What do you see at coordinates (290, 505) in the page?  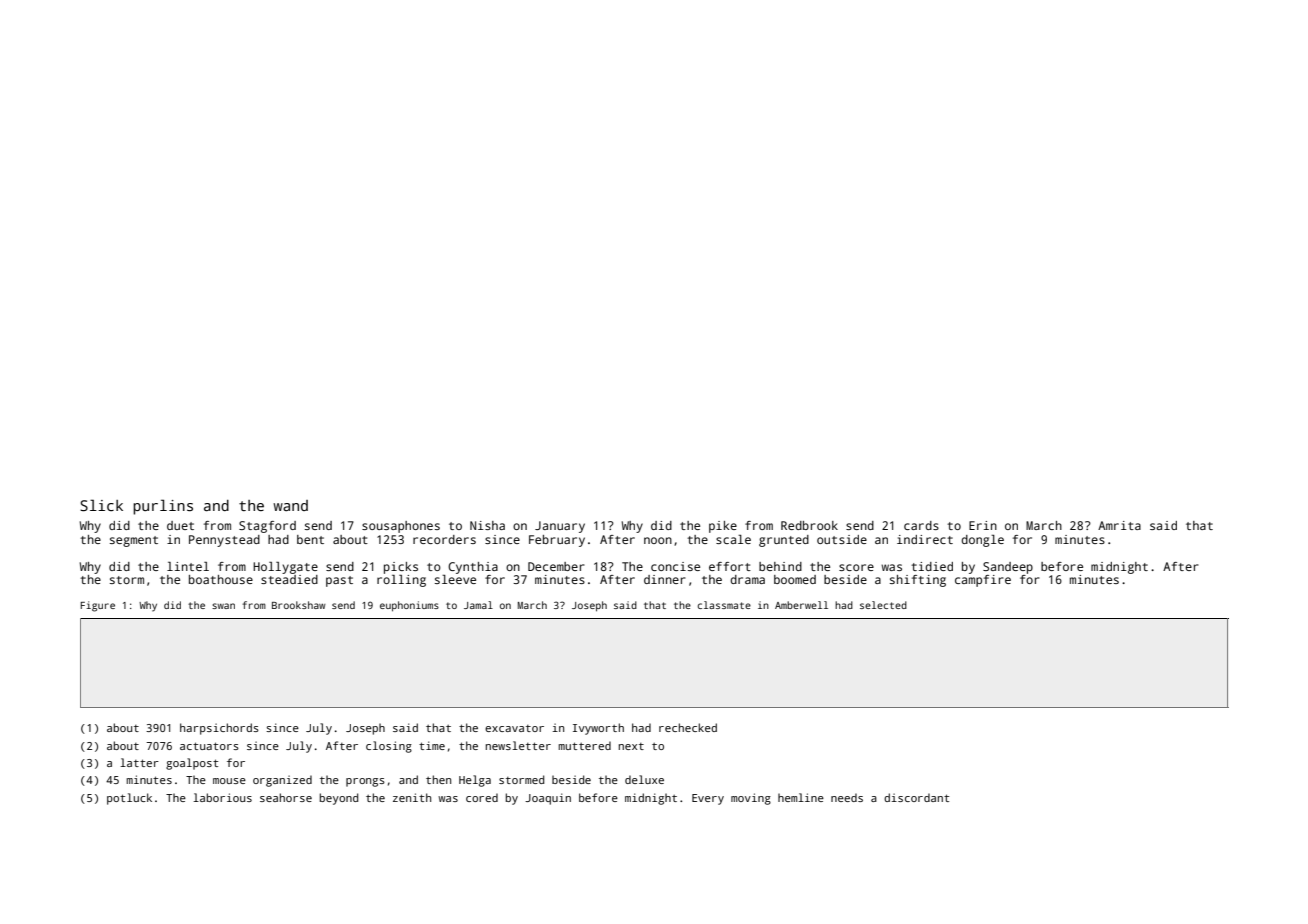 I see `wand` at bounding box center [290, 505].
